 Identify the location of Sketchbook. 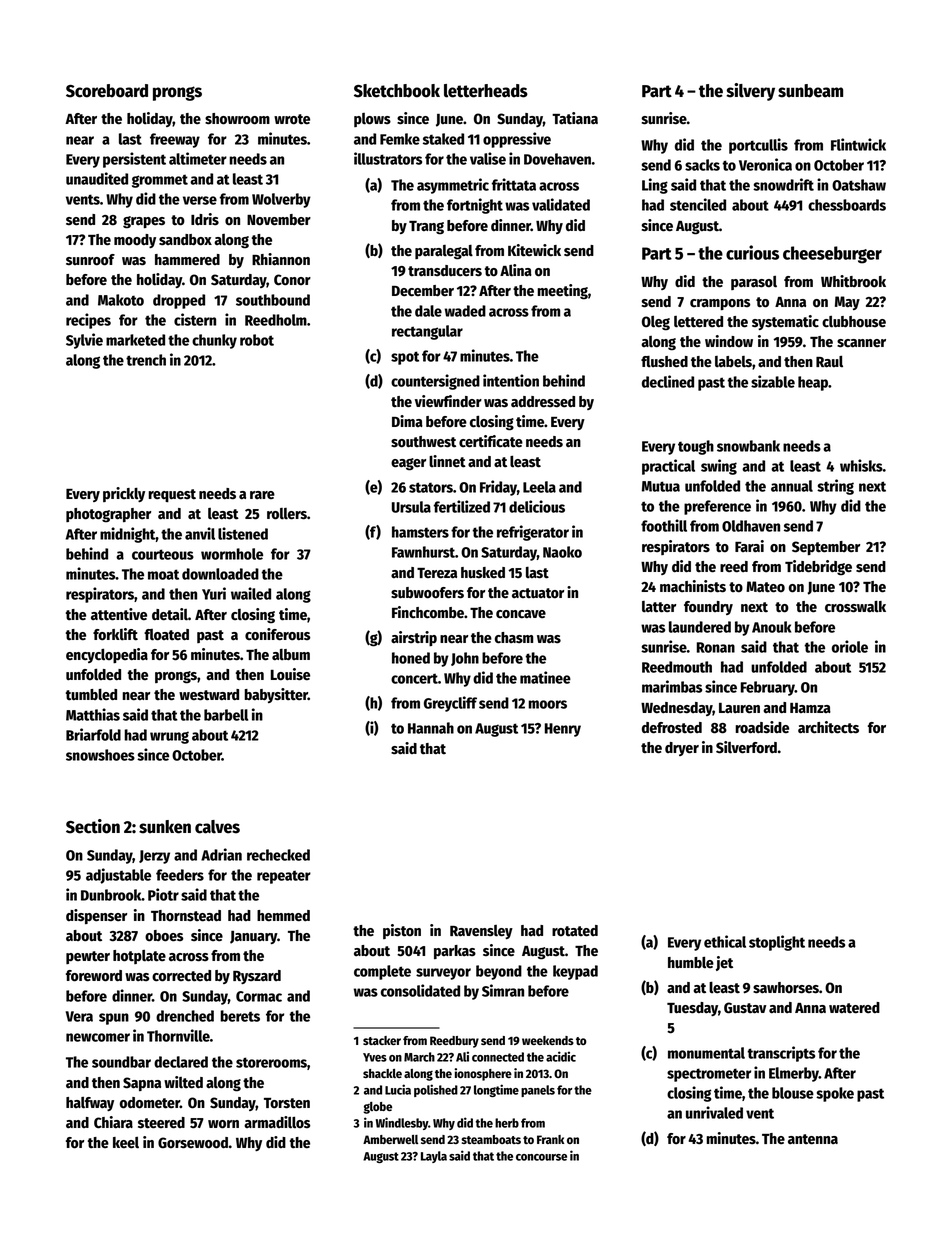
(397, 91).
